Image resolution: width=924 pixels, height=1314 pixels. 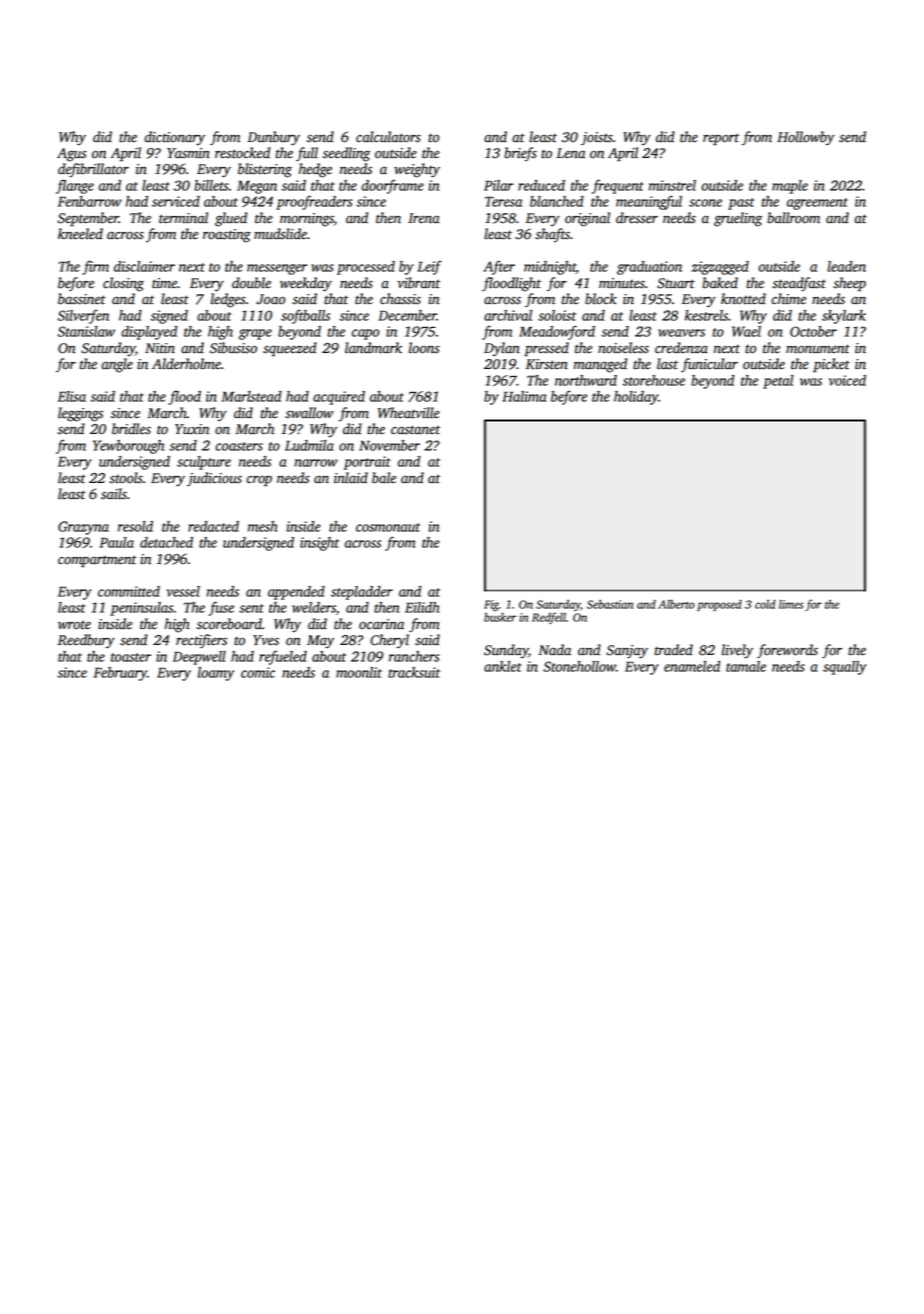 What do you see at coordinates (743, 299) in the page?
I see `knotted` at bounding box center [743, 299].
